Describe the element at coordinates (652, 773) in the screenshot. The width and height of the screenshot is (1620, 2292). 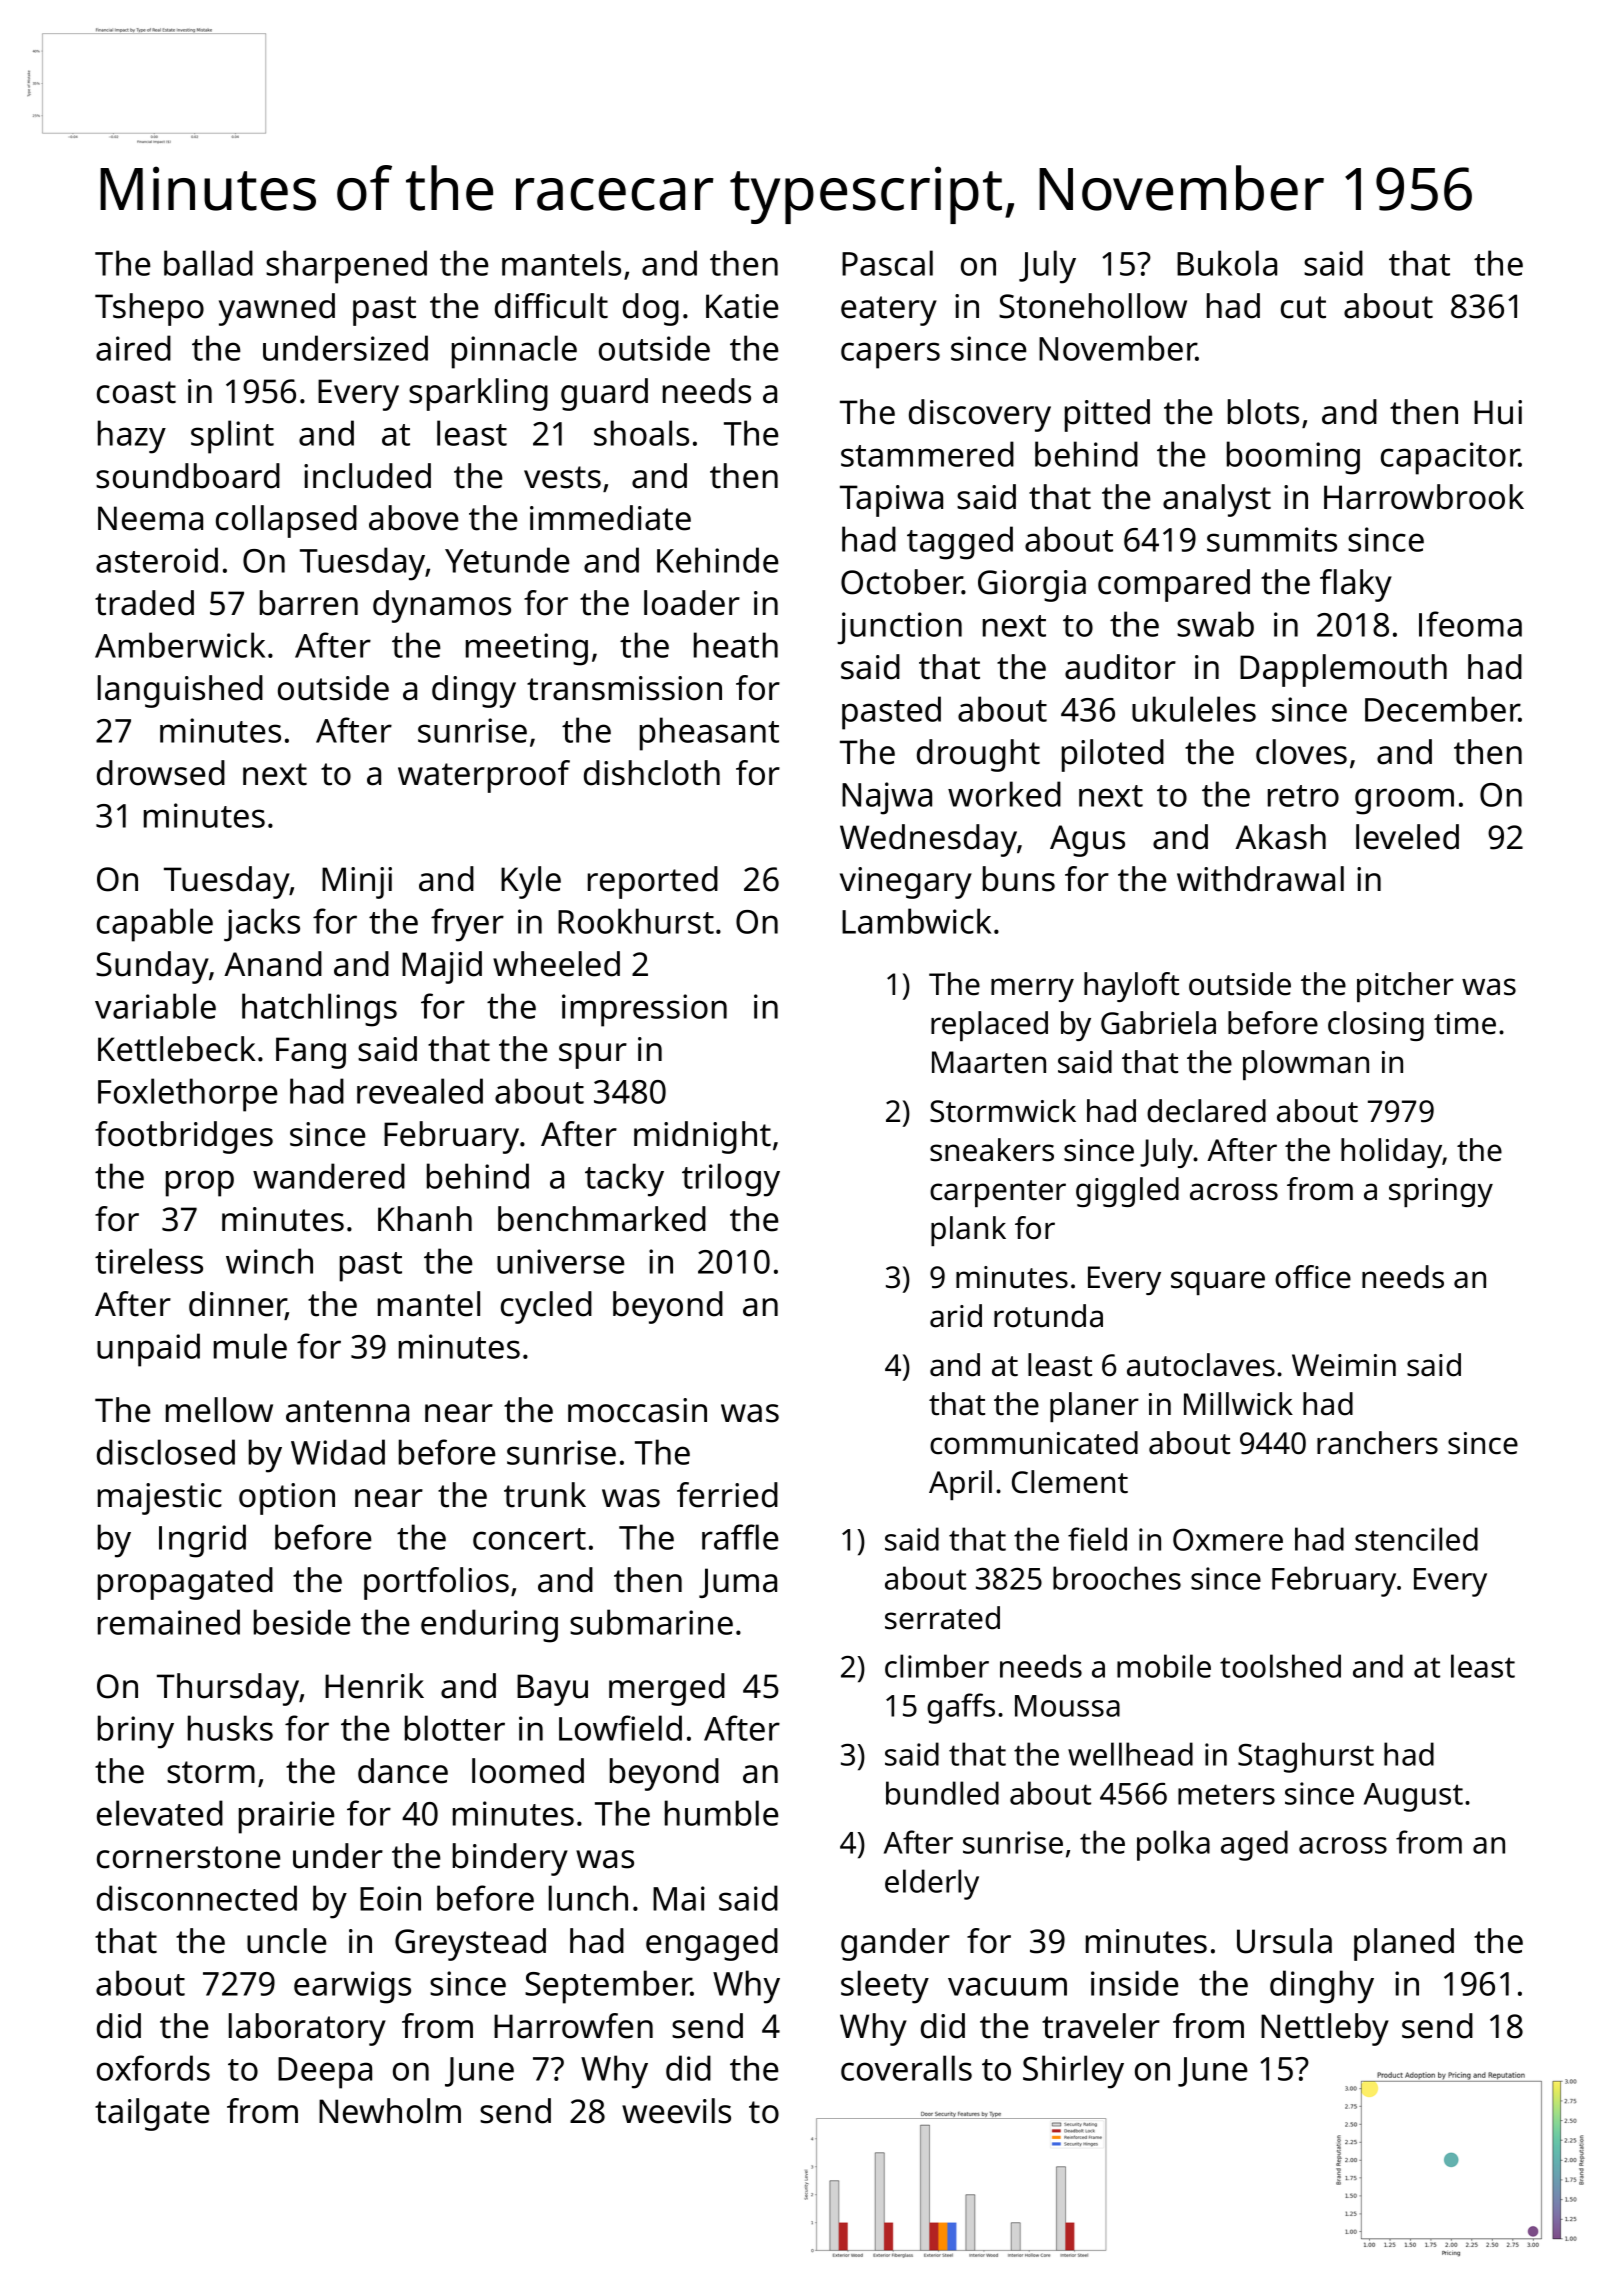
I see `dishcloth` at that location.
